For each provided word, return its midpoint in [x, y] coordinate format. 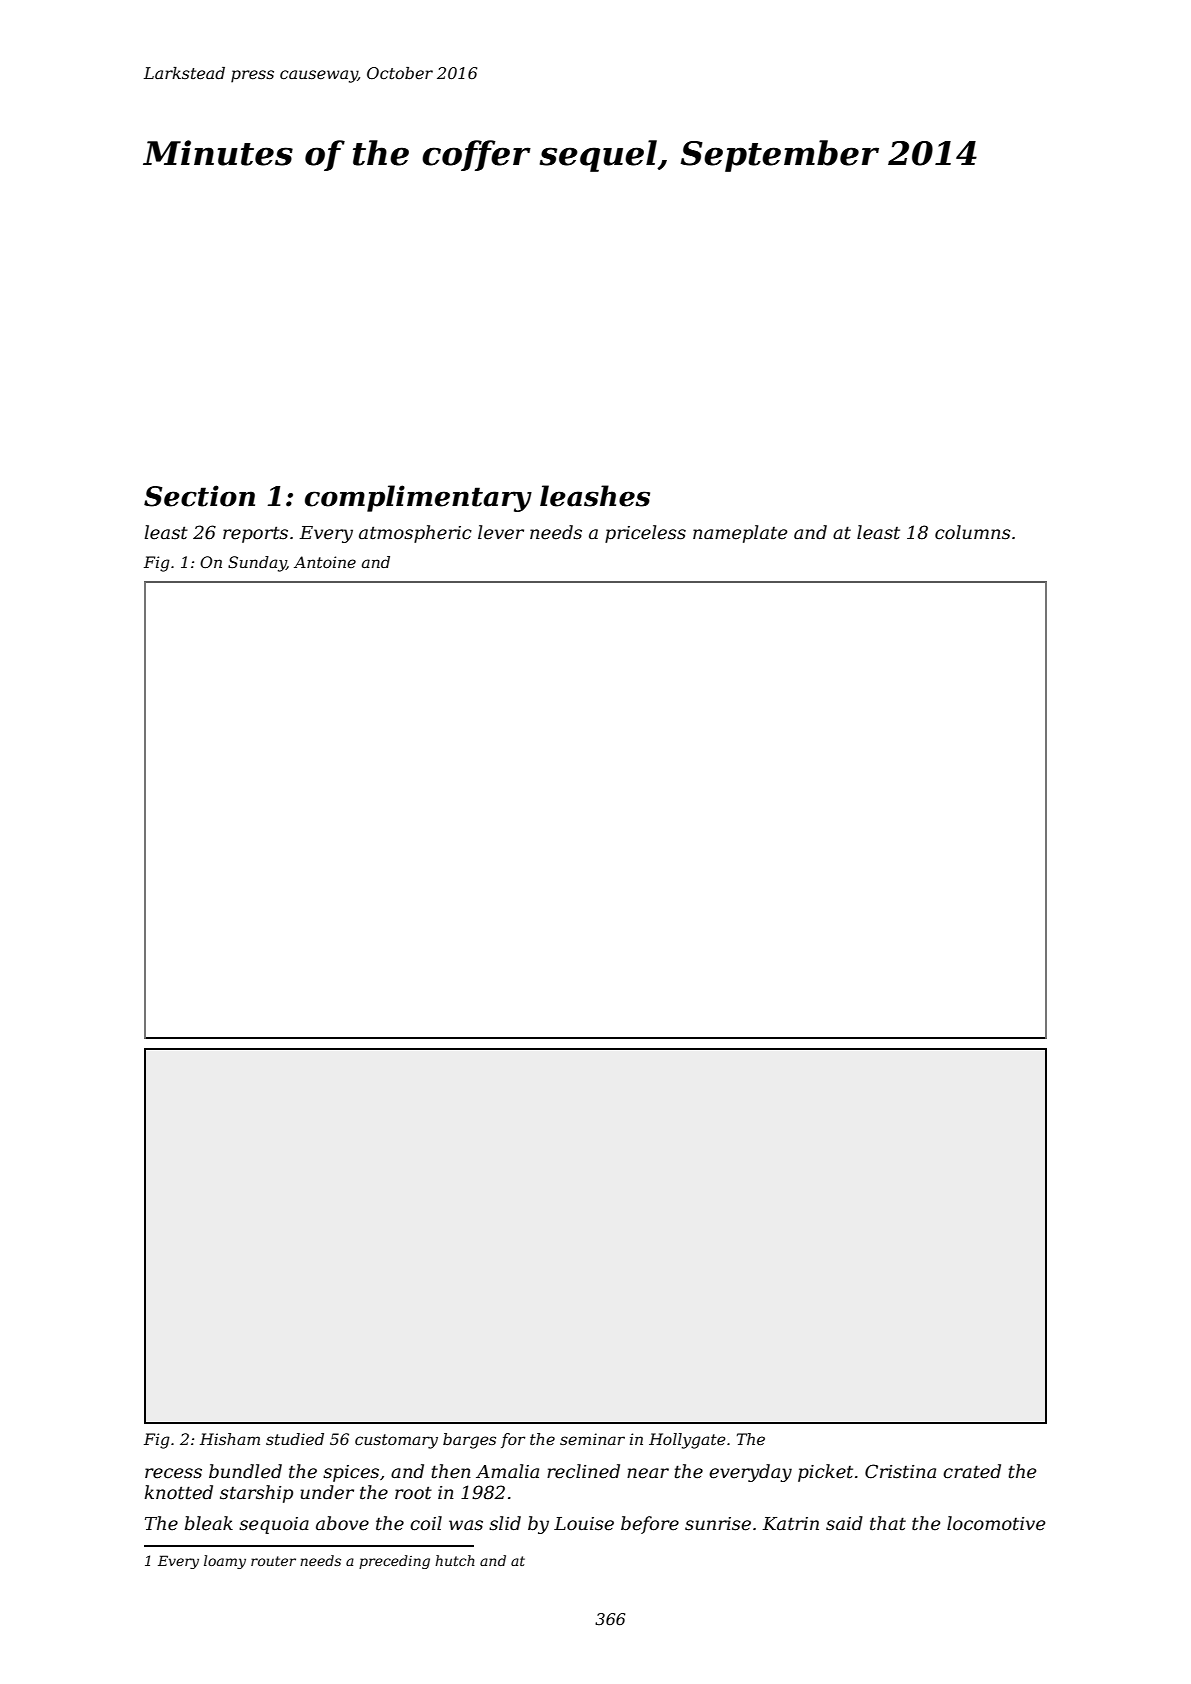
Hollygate [687, 1441]
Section [199, 496]
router [273, 1561]
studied [295, 1439]
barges [469, 1441]
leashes [595, 496]
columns [973, 532]
